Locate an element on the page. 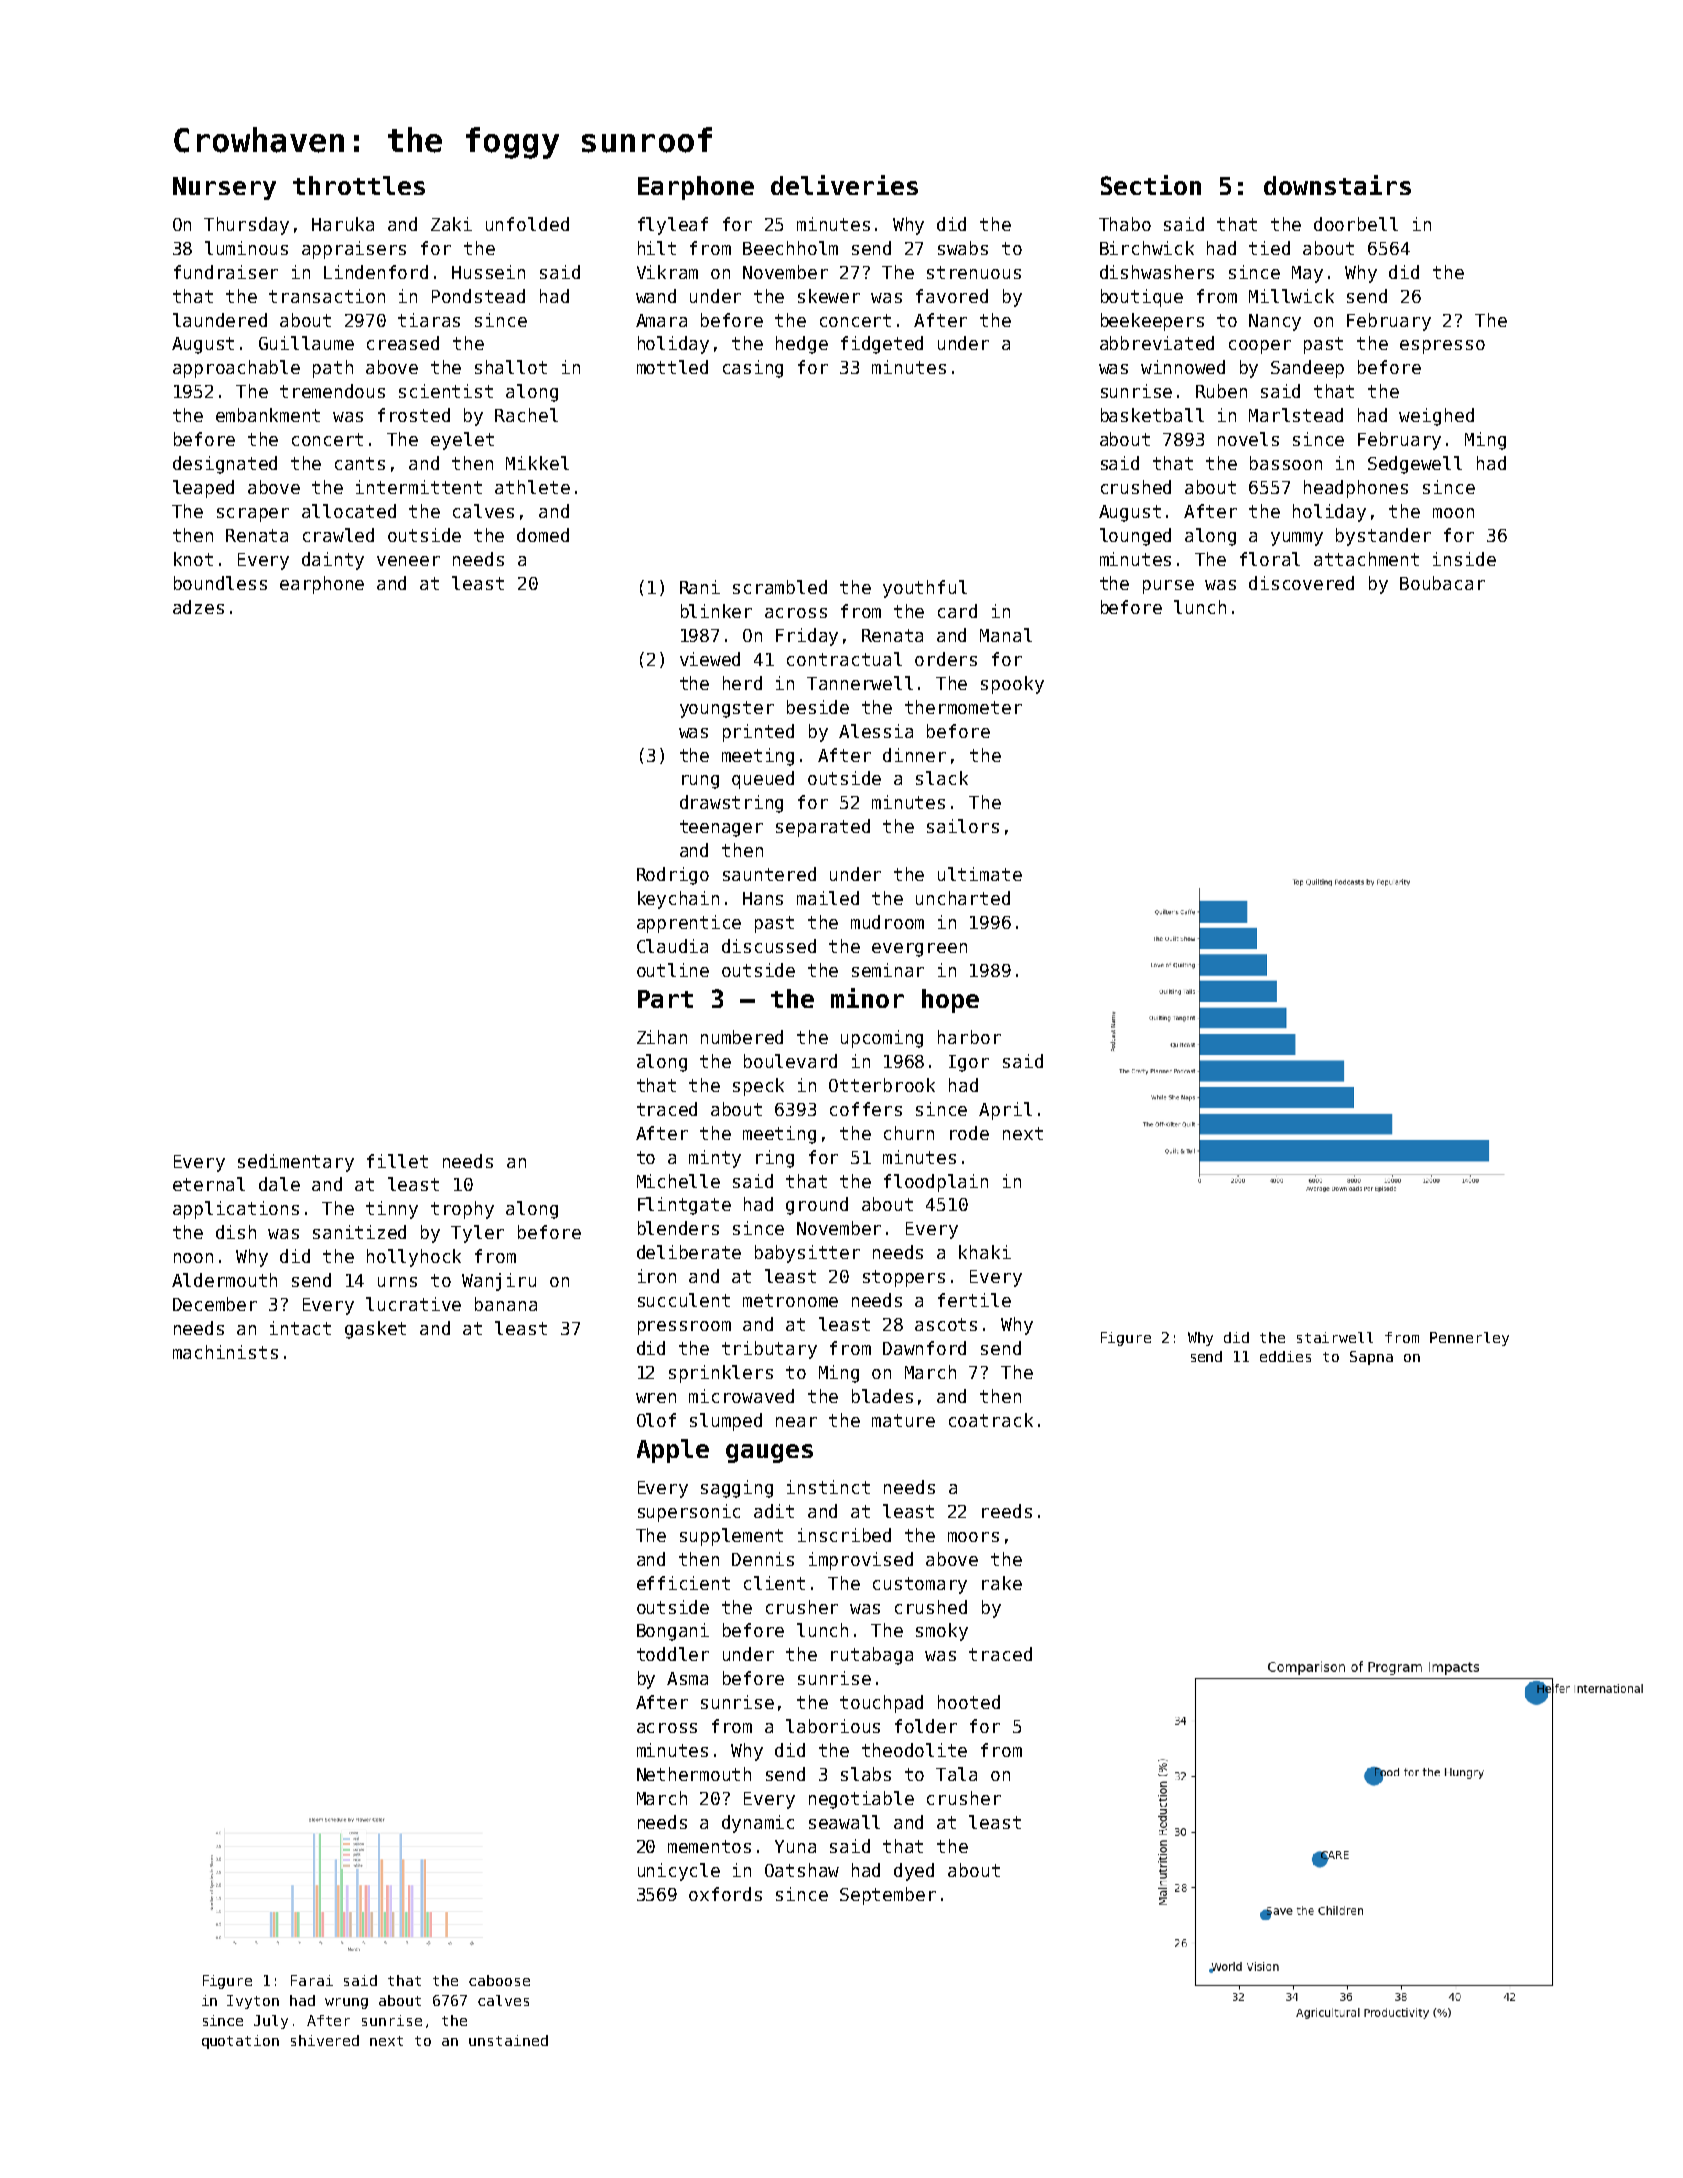 The image size is (1683, 2178). Nethermouth is located at coordinates (694, 1774).
